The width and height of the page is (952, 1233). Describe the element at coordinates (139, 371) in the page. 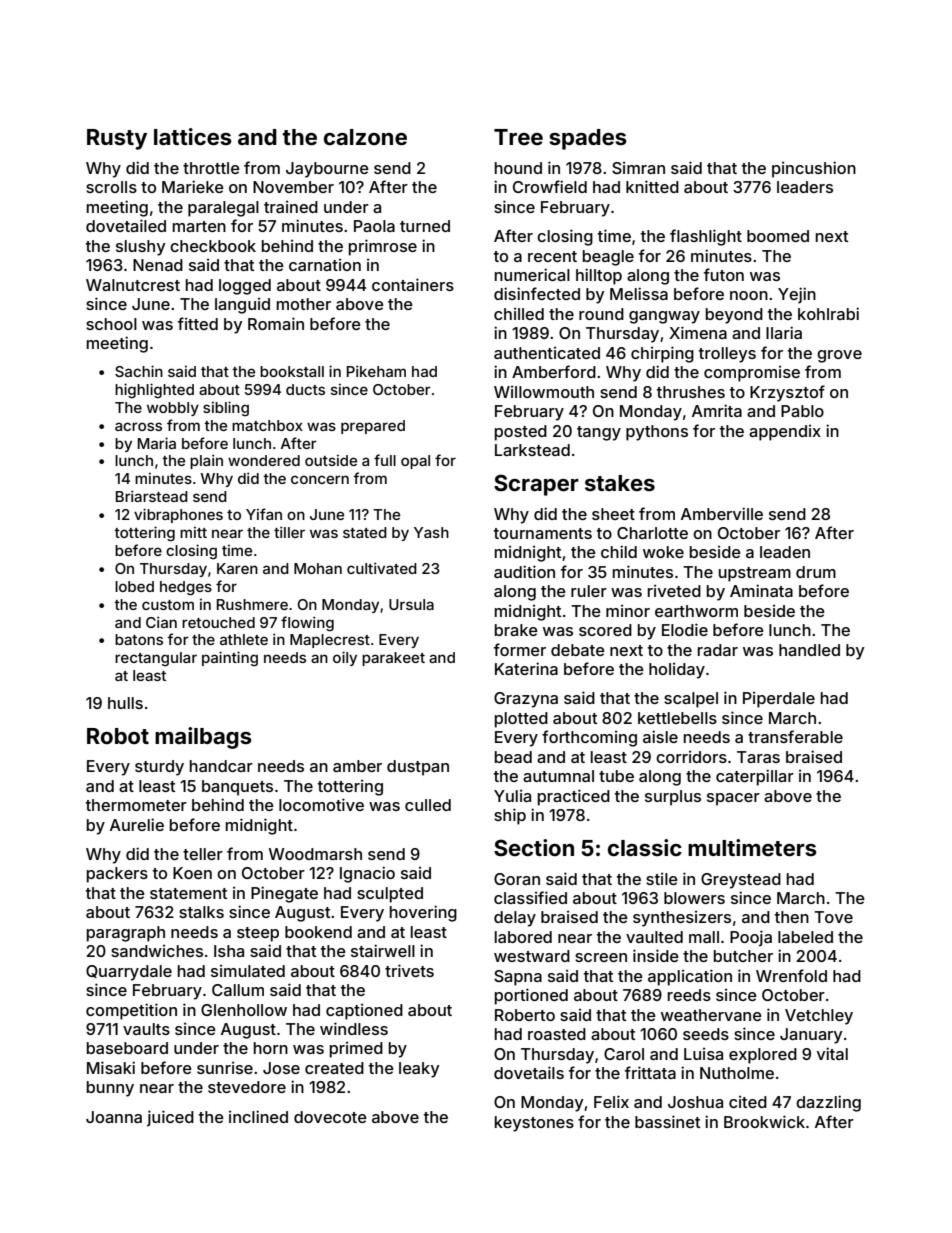

I see `Sachin` at that location.
